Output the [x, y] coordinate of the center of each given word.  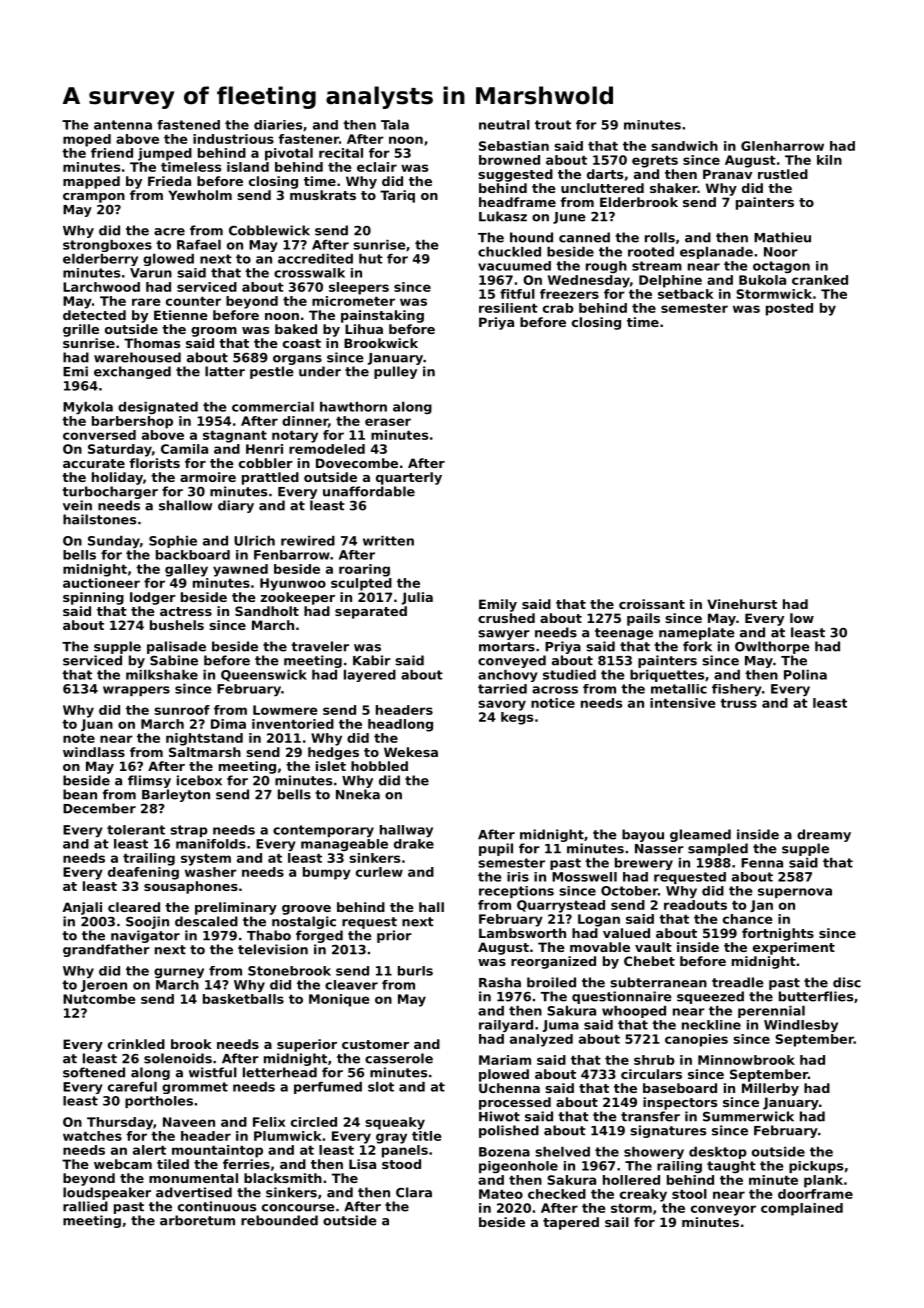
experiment [794, 948]
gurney [179, 973]
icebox [199, 780]
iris [518, 877]
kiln [829, 160]
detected [94, 315]
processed [515, 1103]
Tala [395, 125]
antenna [123, 125]
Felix [269, 1122]
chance [748, 919]
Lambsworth [522, 933]
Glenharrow [782, 146]
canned [584, 237]
